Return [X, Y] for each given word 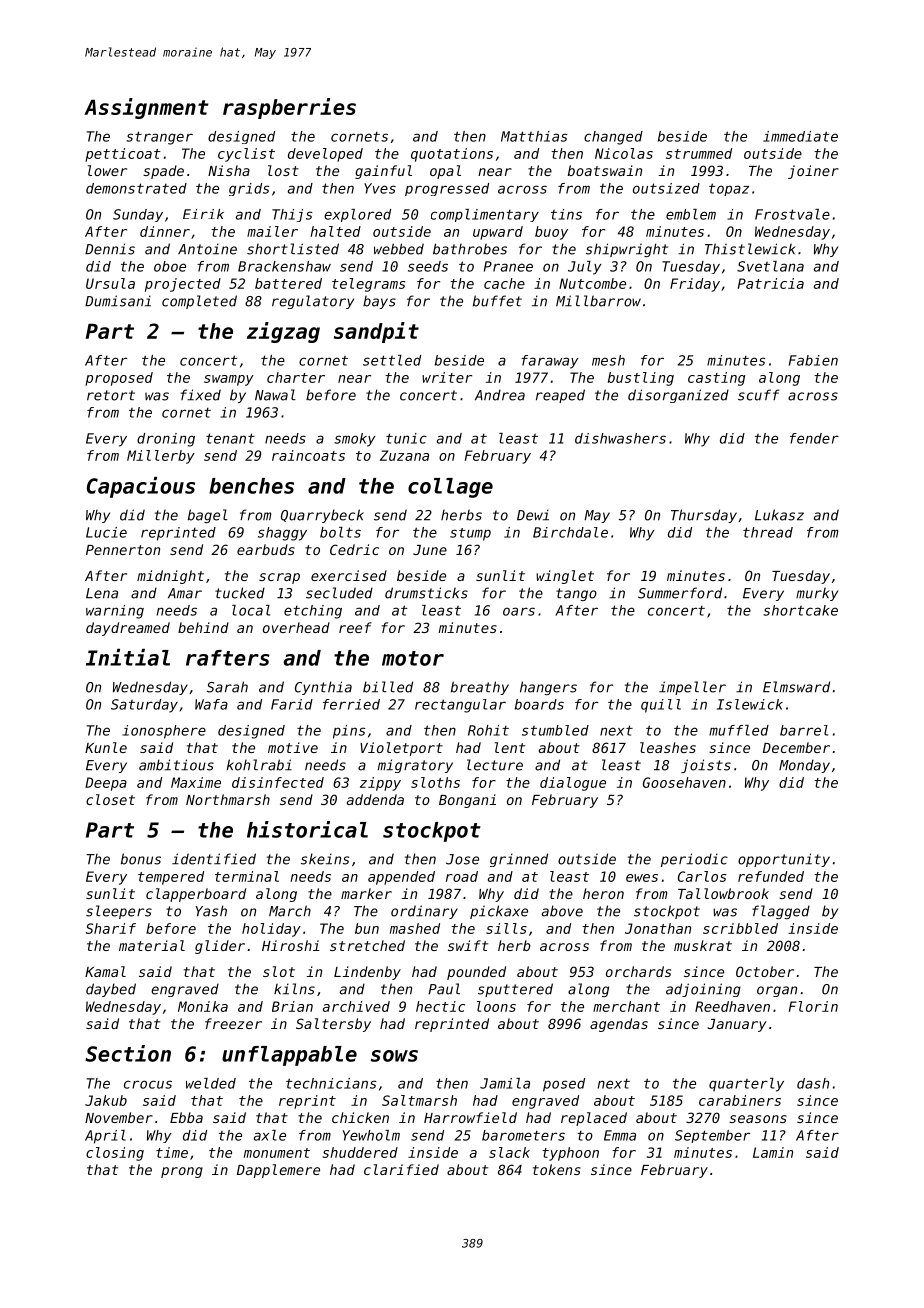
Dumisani [118, 301]
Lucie [106, 532]
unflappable [289, 1056]
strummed [699, 153]
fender [814, 438]
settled [392, 360]
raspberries [289, 108]
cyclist [246, 155]
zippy [380, 784]
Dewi [533, 515]
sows [394, 1056]
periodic [694, 860]
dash [813, 1083]
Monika [203, 1006]
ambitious [176, 765]
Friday [695, 285]
